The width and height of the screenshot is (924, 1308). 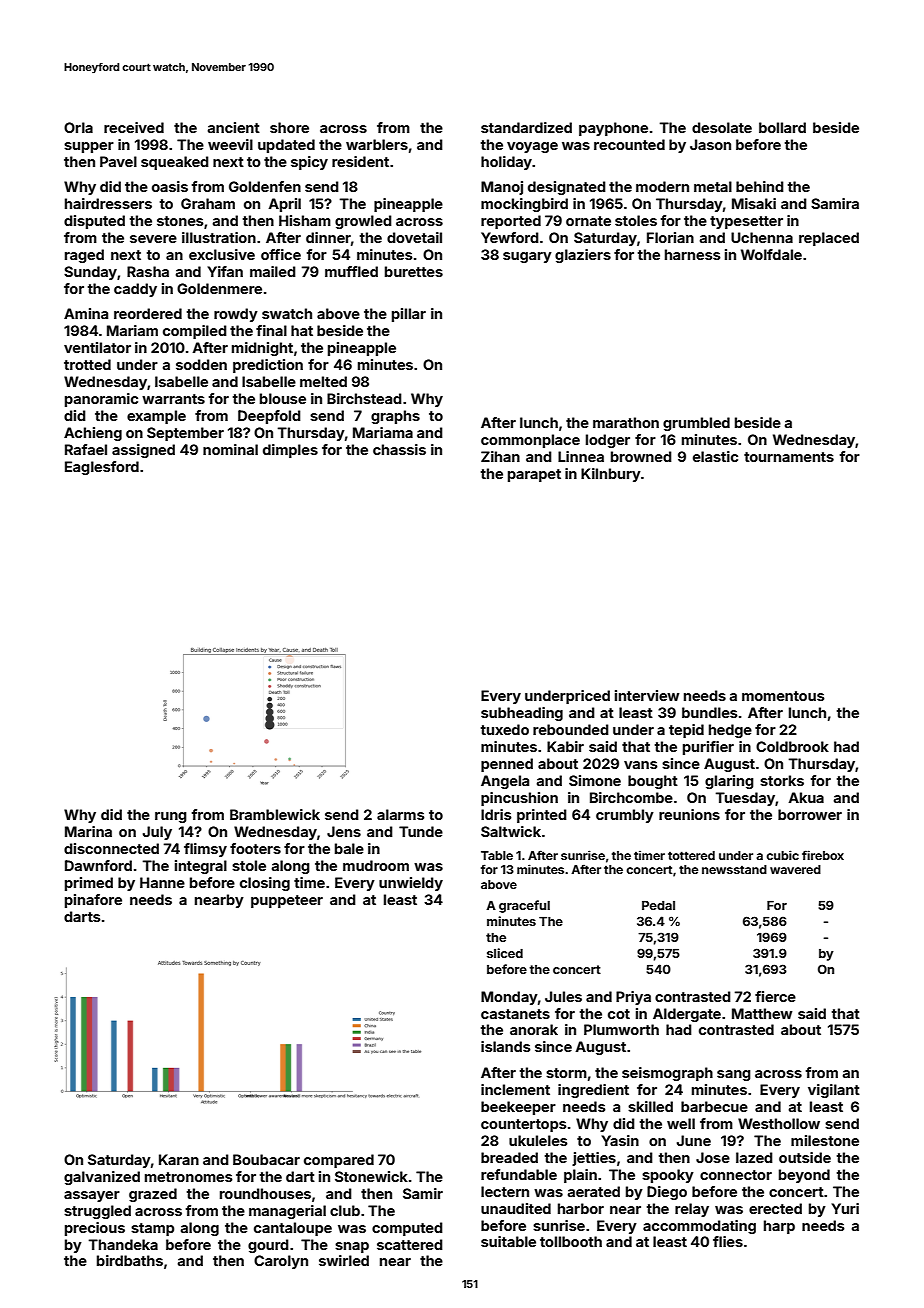 I want to click on tuxedo, so click(x=505, y=729).
